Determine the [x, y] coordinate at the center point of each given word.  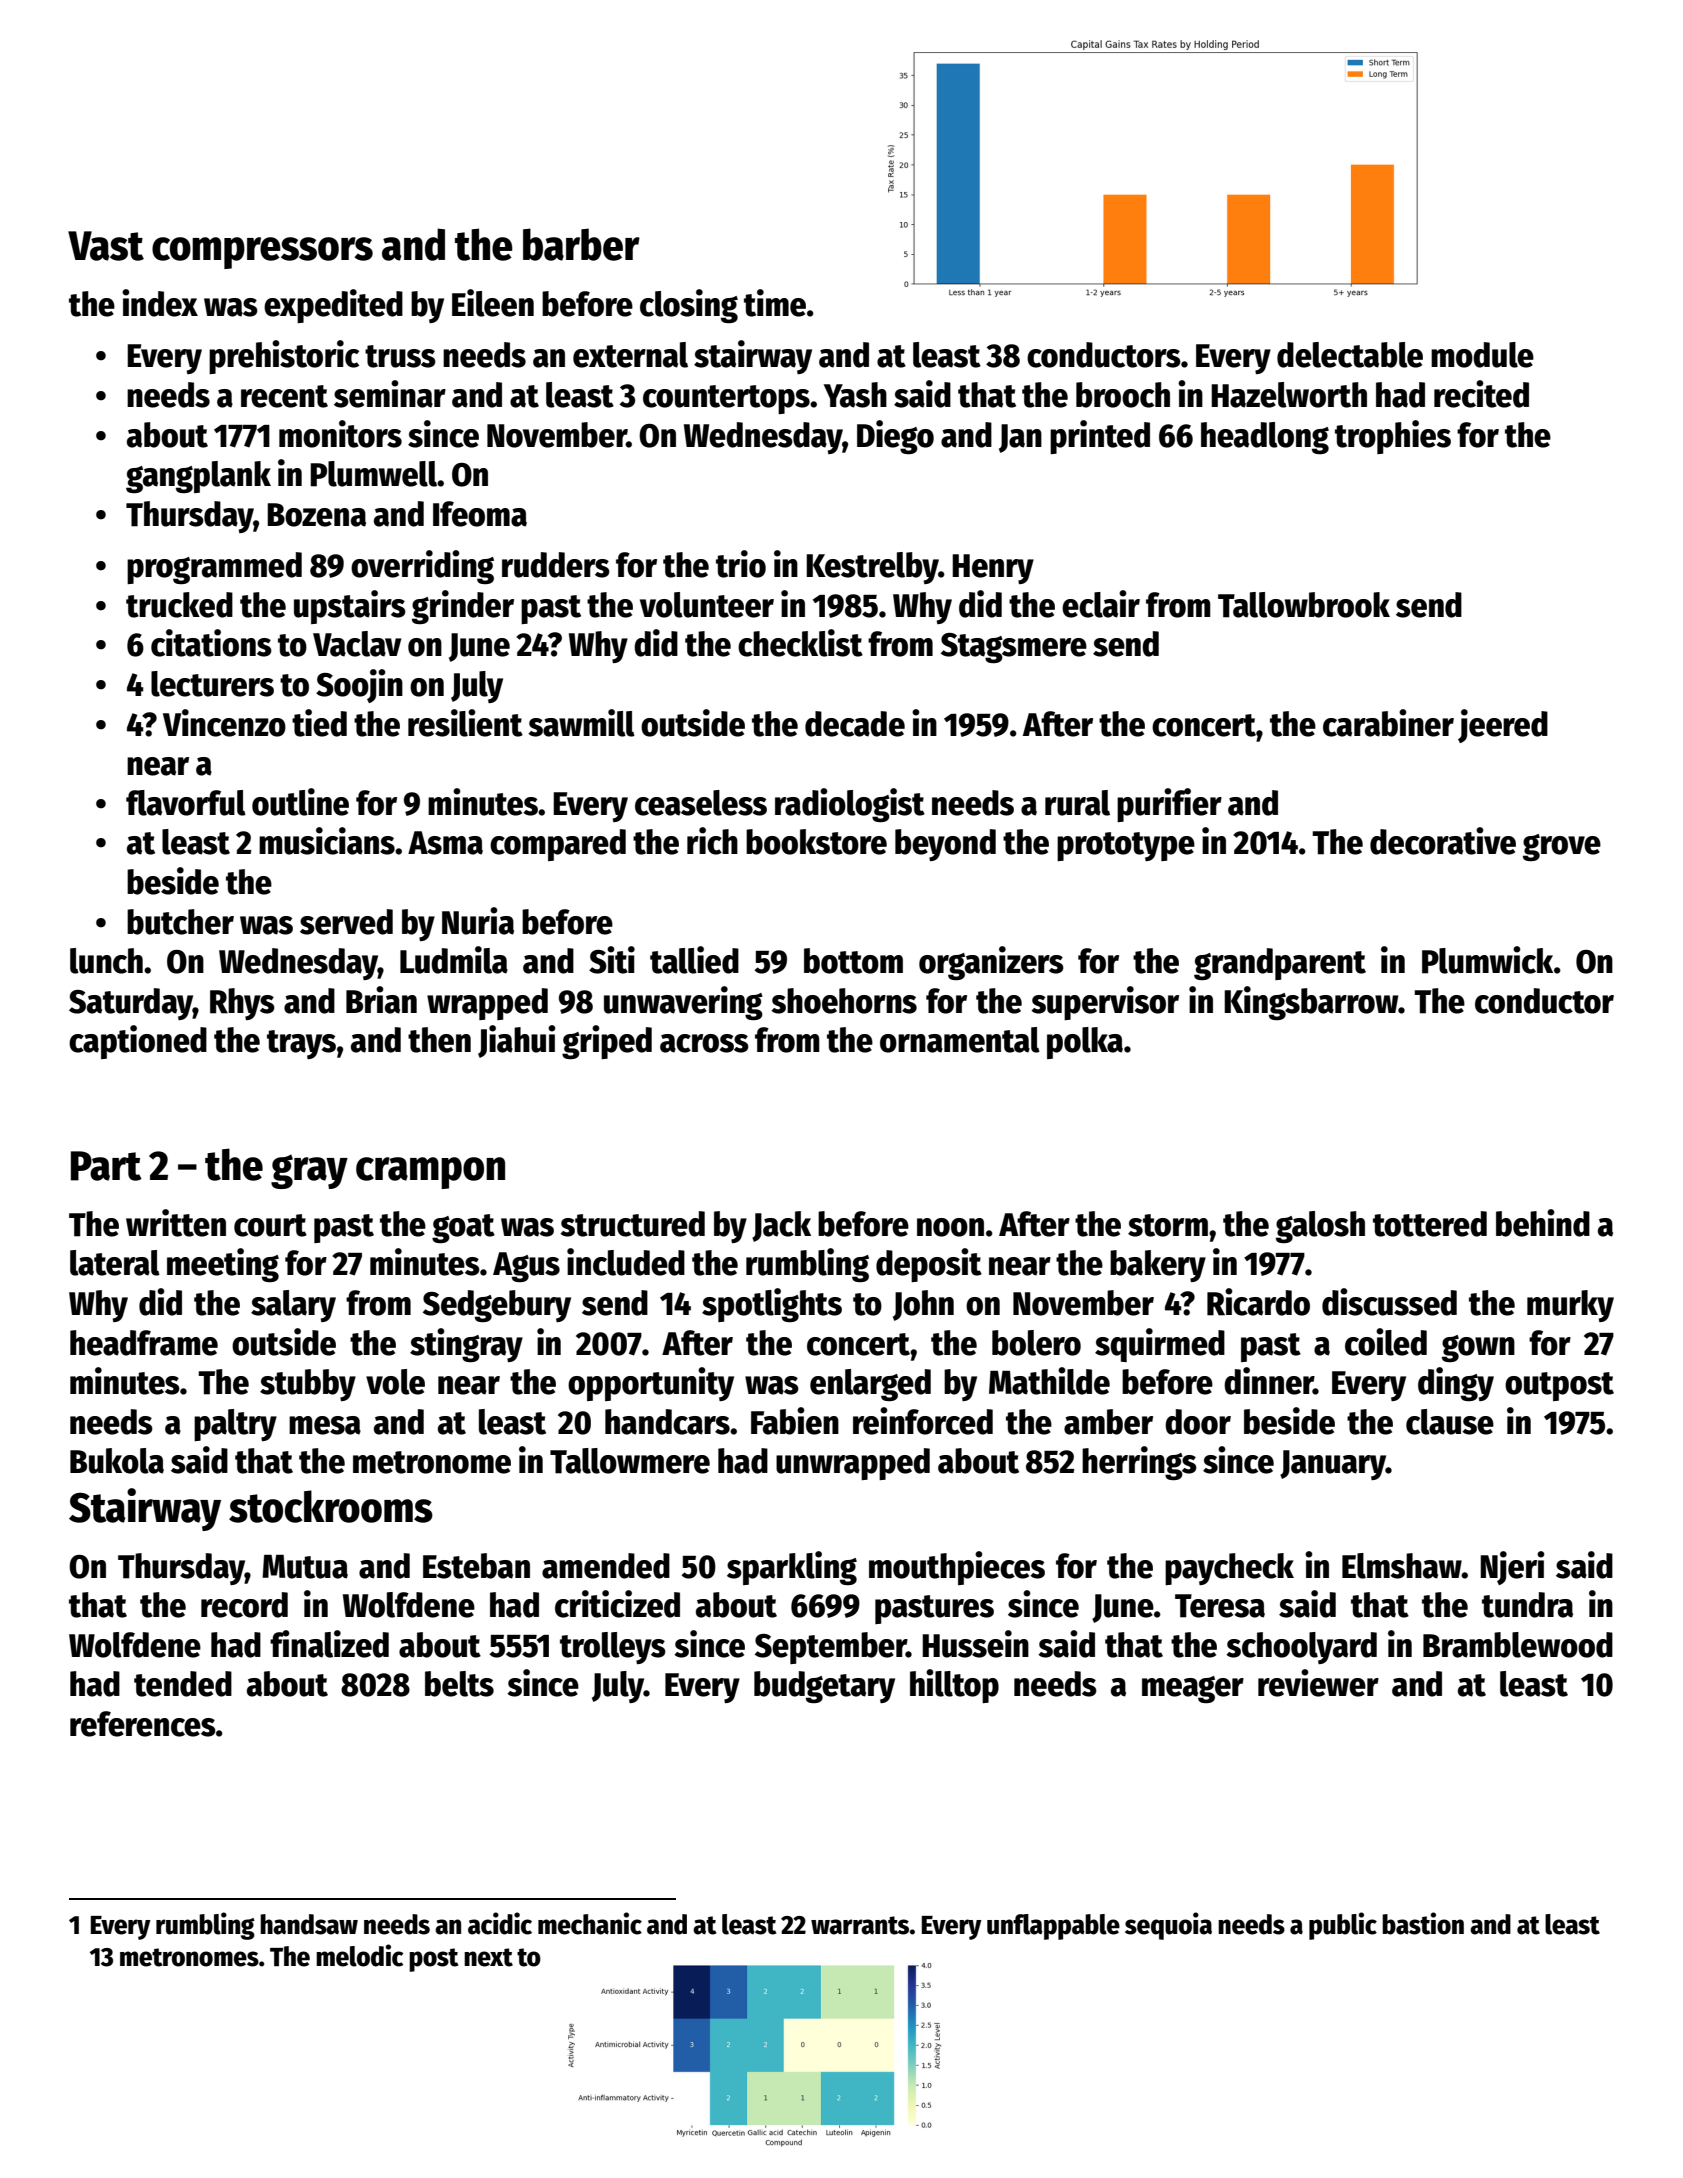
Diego [895, 437]
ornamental [960, 1040]
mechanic [590, 1923]
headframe [144, 1343]
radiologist [850, 805]
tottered [1430, 1224]
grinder [463, 607]
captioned [138, 1042]
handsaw [309, 1924]
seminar [390, 394]
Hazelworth [1289, 395]
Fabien [795, 1421]
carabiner [1388, 723]
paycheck [1229, 1569]
